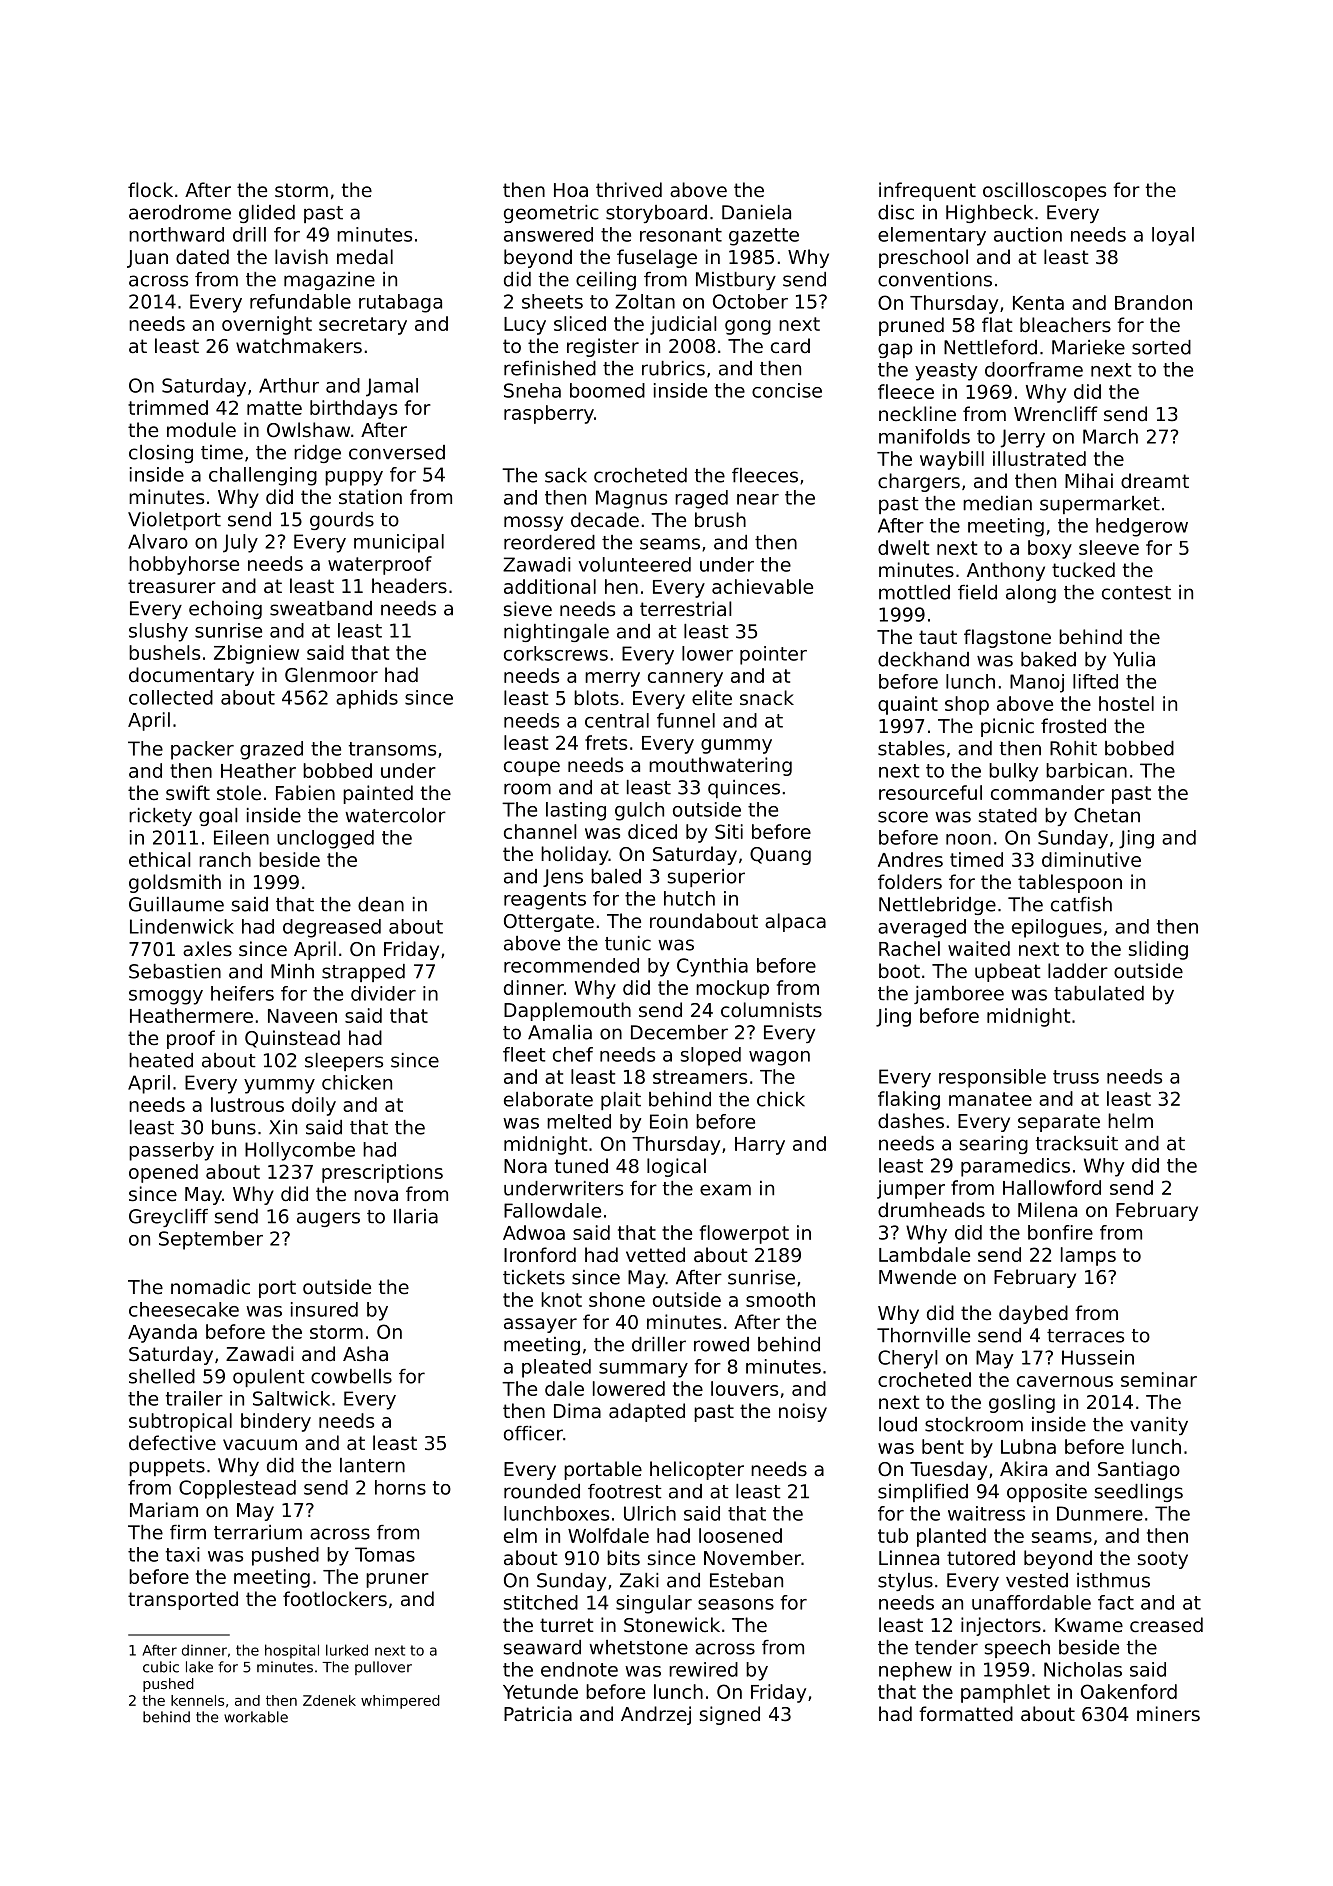 The image size is (1333, 1886). I want to click on barbican, so click(1086, 770).
